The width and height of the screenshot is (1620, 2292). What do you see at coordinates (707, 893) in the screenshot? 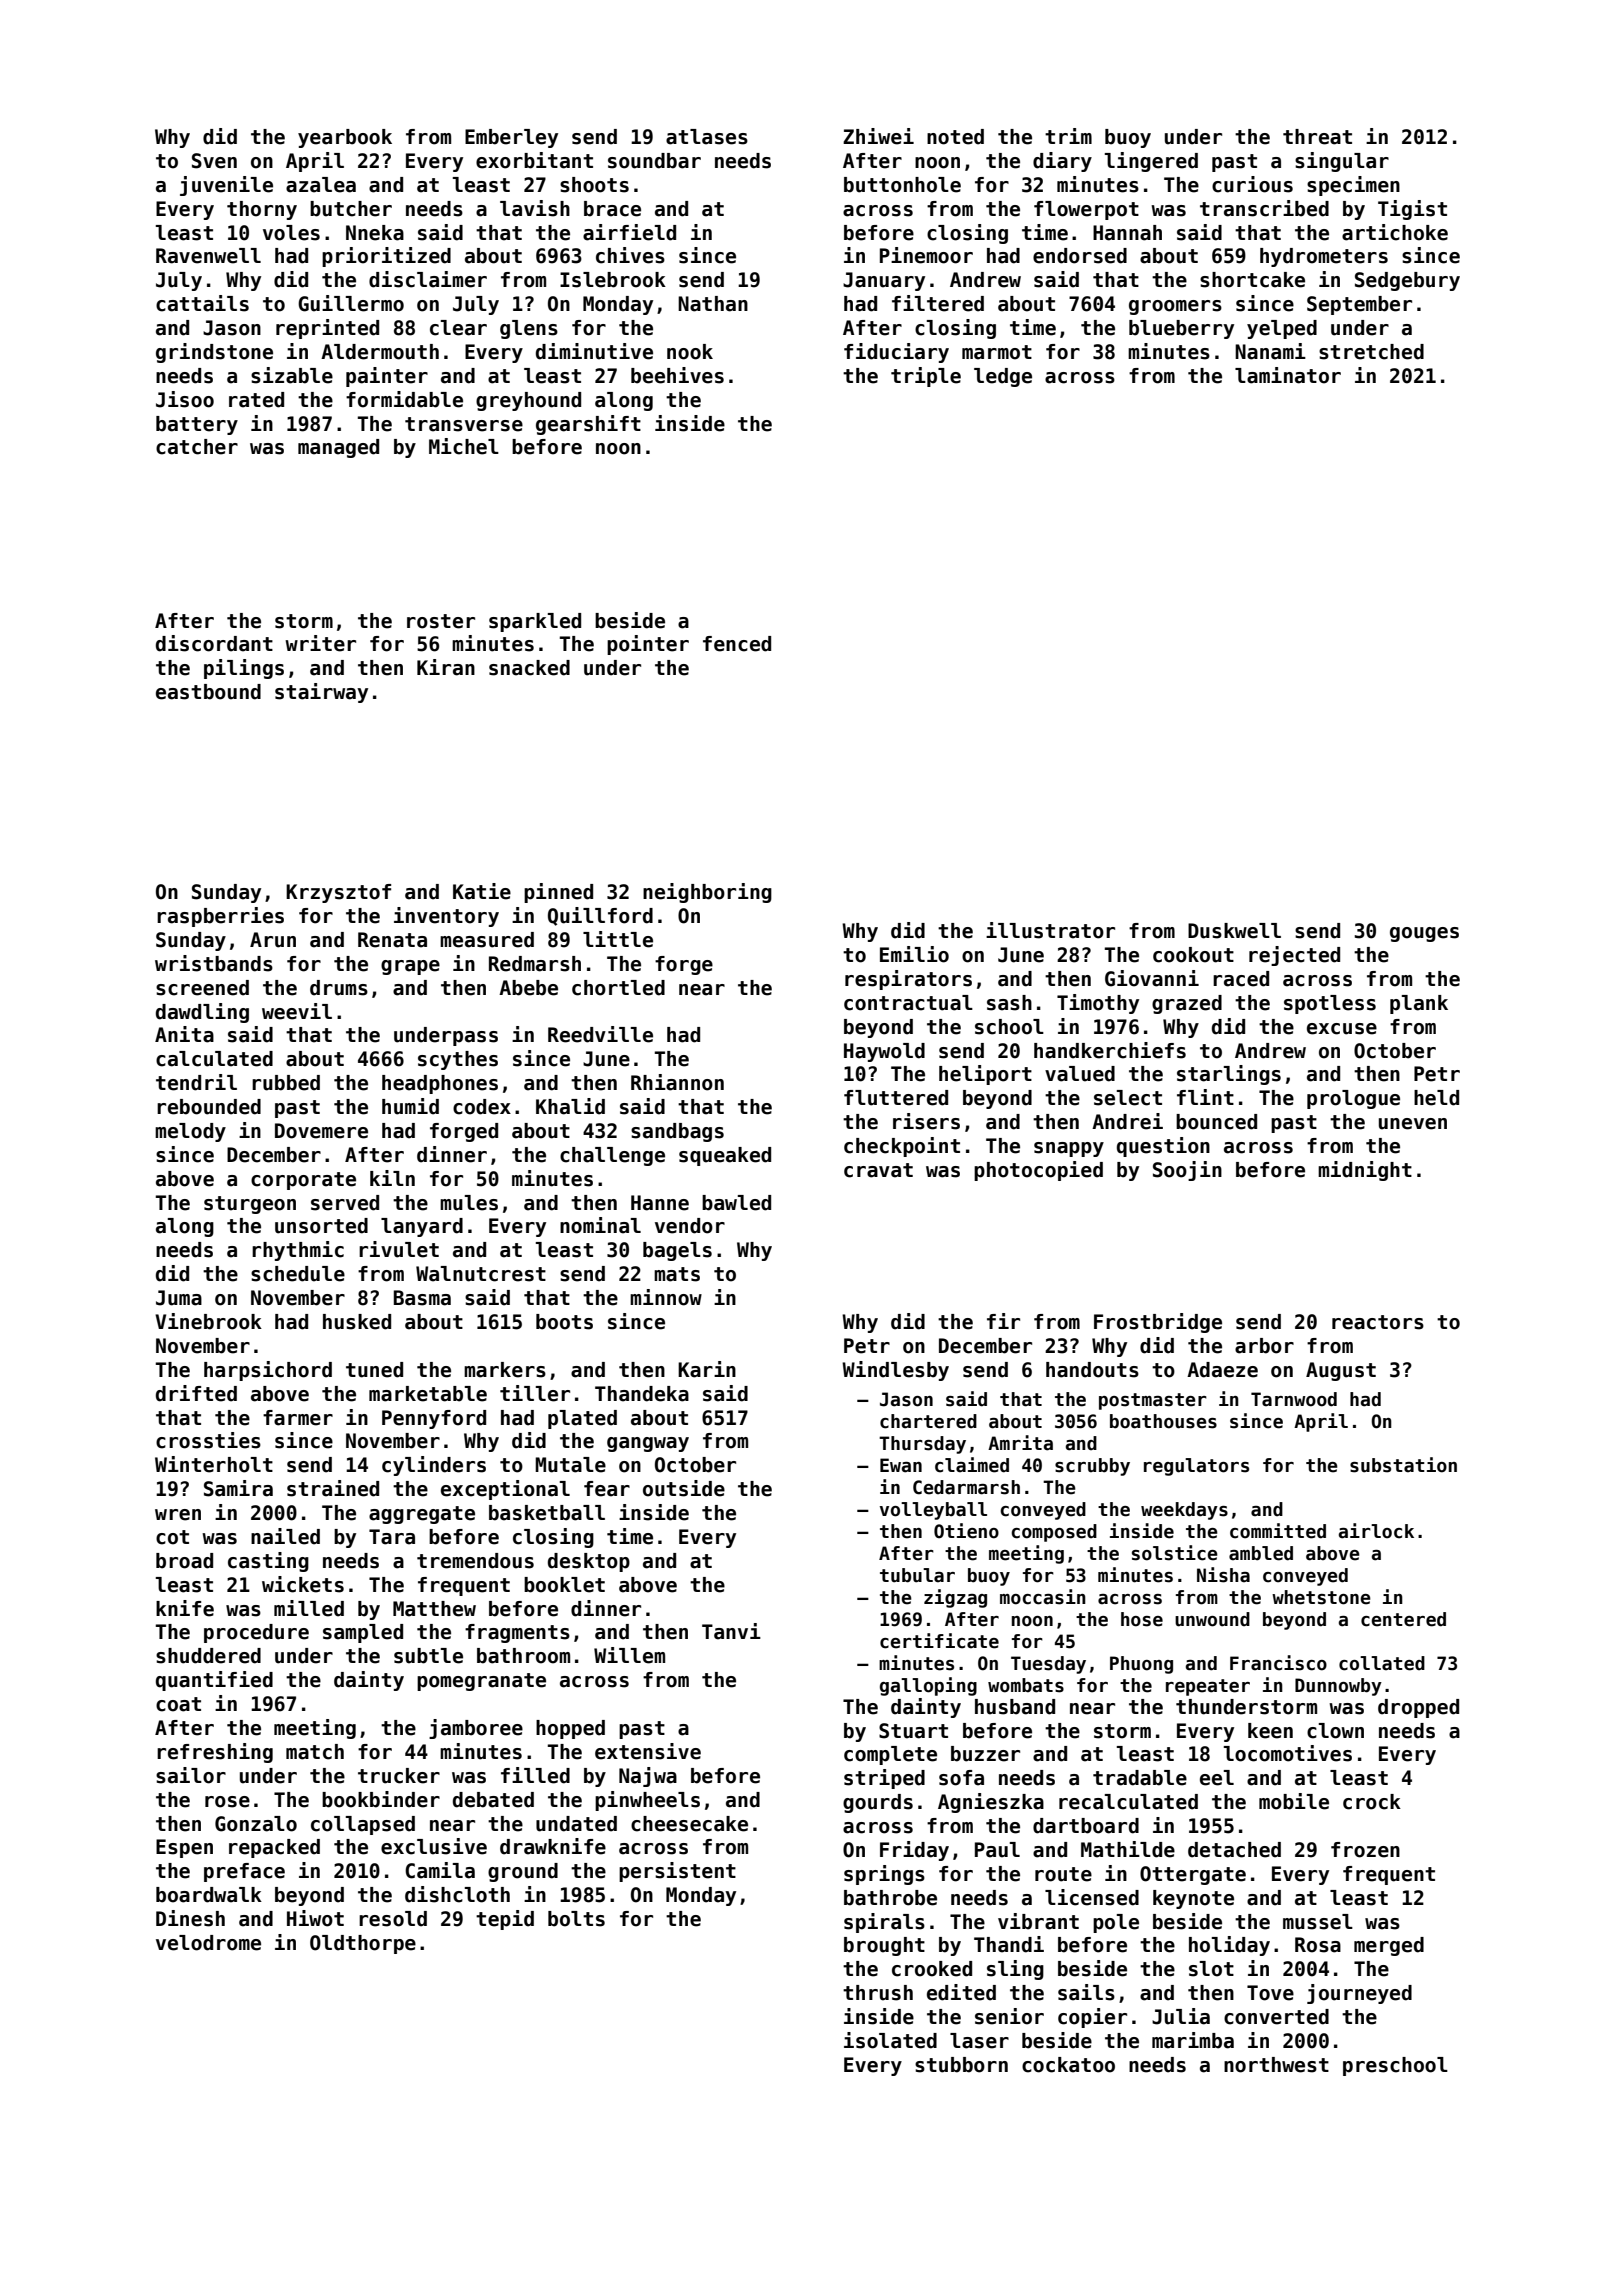
I see `neighboring` at bounding box center [707, 893].
